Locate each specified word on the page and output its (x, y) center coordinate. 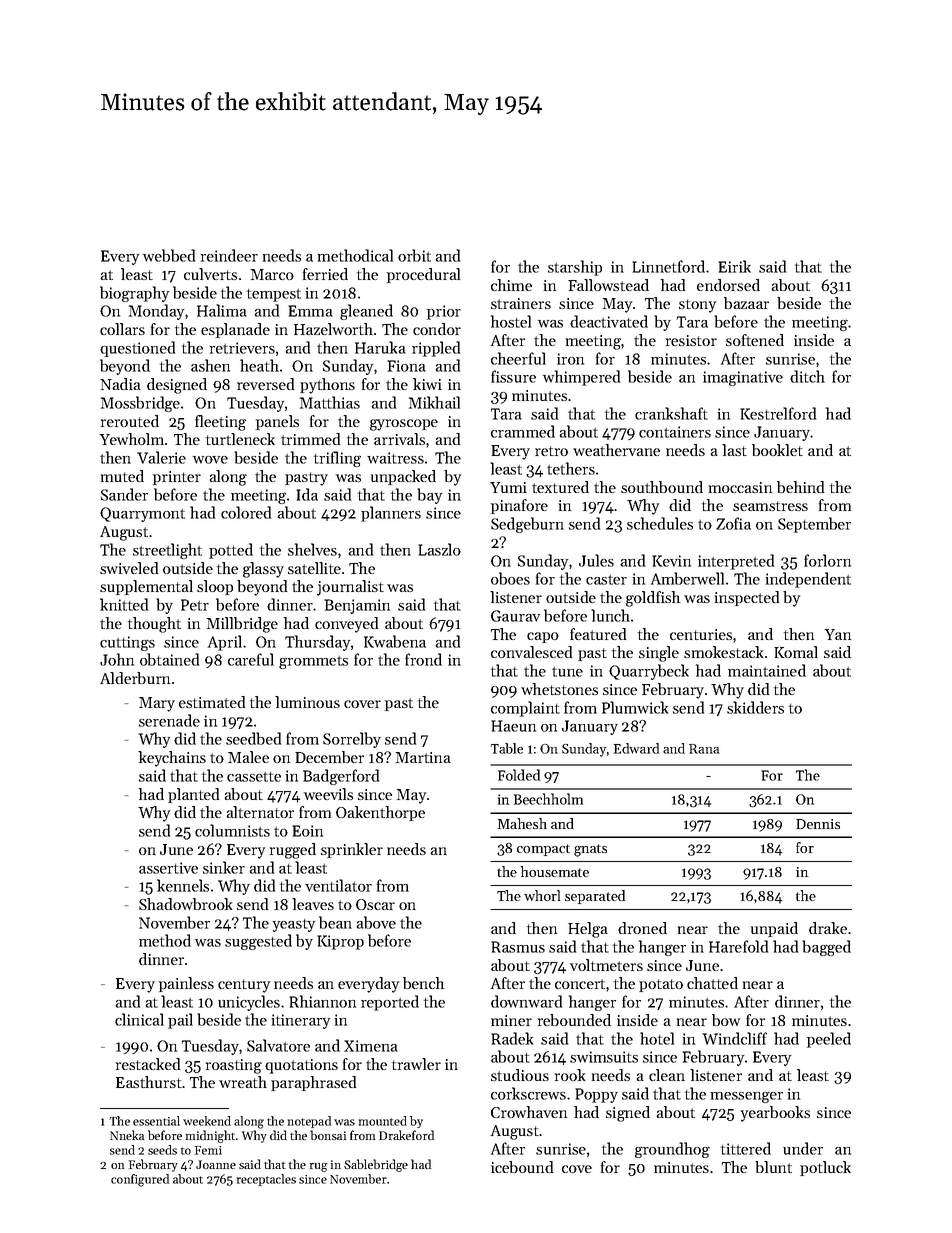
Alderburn (135, 678)
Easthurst (149, 1082)
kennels (183, 885)
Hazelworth (333, 329)
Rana (704, 749)
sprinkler (352, 850)
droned (642, 928)
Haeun (513, 726)
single (659, 654)
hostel (511, 321)
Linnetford (668, 266)
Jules (596, 560)
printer (177, 478)
